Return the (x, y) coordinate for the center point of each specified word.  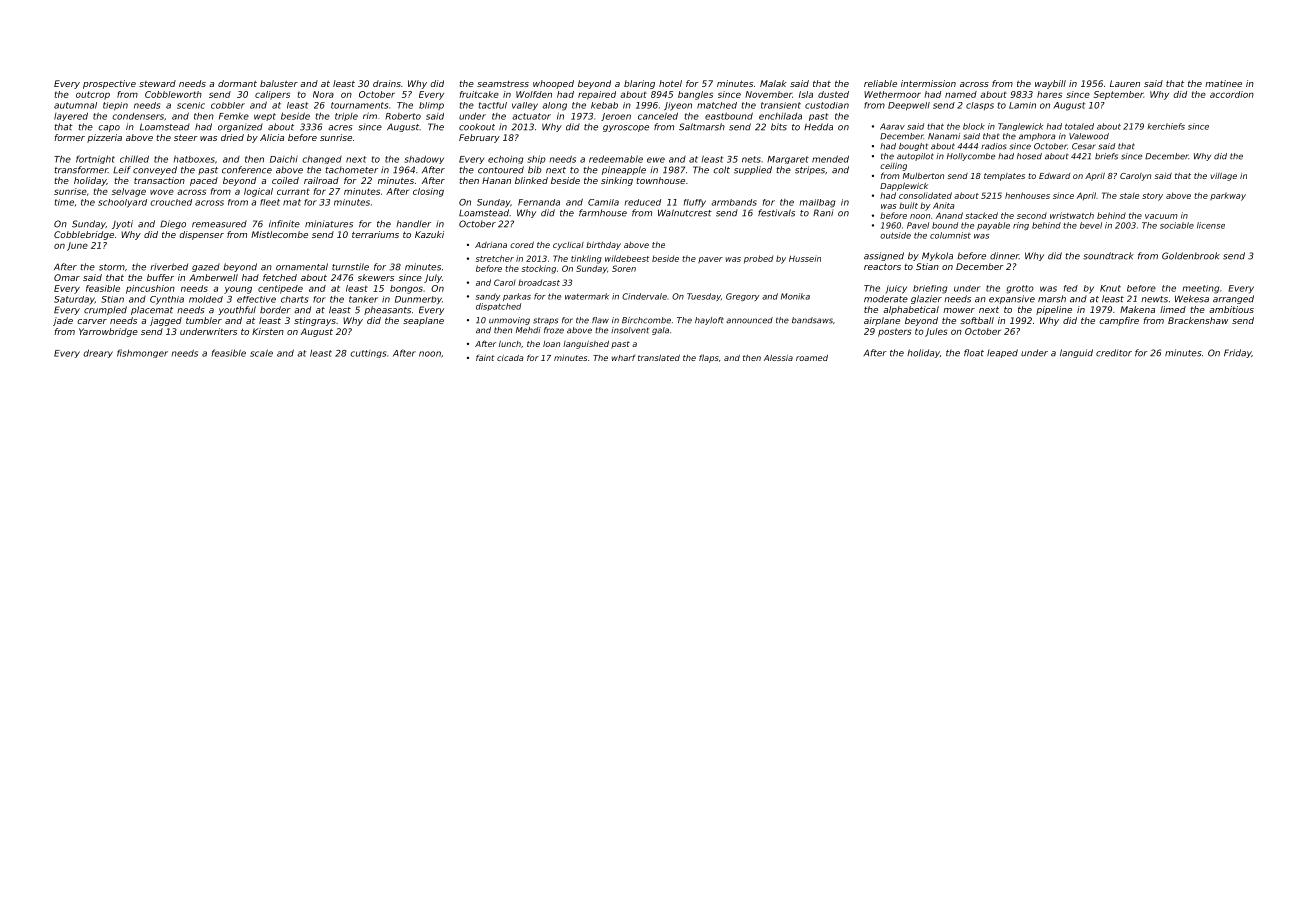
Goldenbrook (1191, 256)
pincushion (150, 289)
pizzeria (104, 138)
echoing (505, 159)
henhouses (1027, 195)
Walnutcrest (685, 213)
